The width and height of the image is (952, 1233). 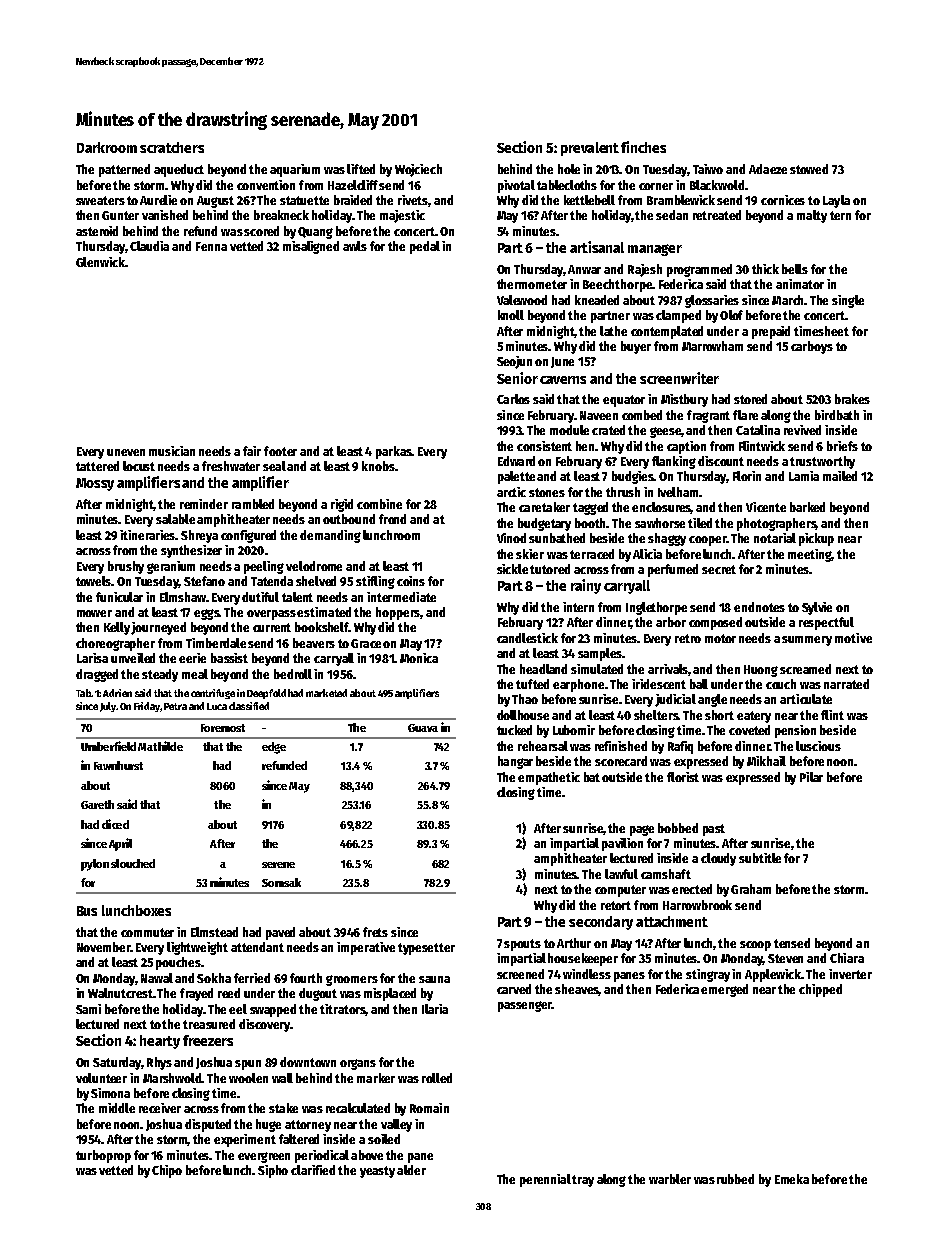 What do you see at coordinates (589, 200) in the image?
I see `kettlebell` at bounding box center [589, 200].
